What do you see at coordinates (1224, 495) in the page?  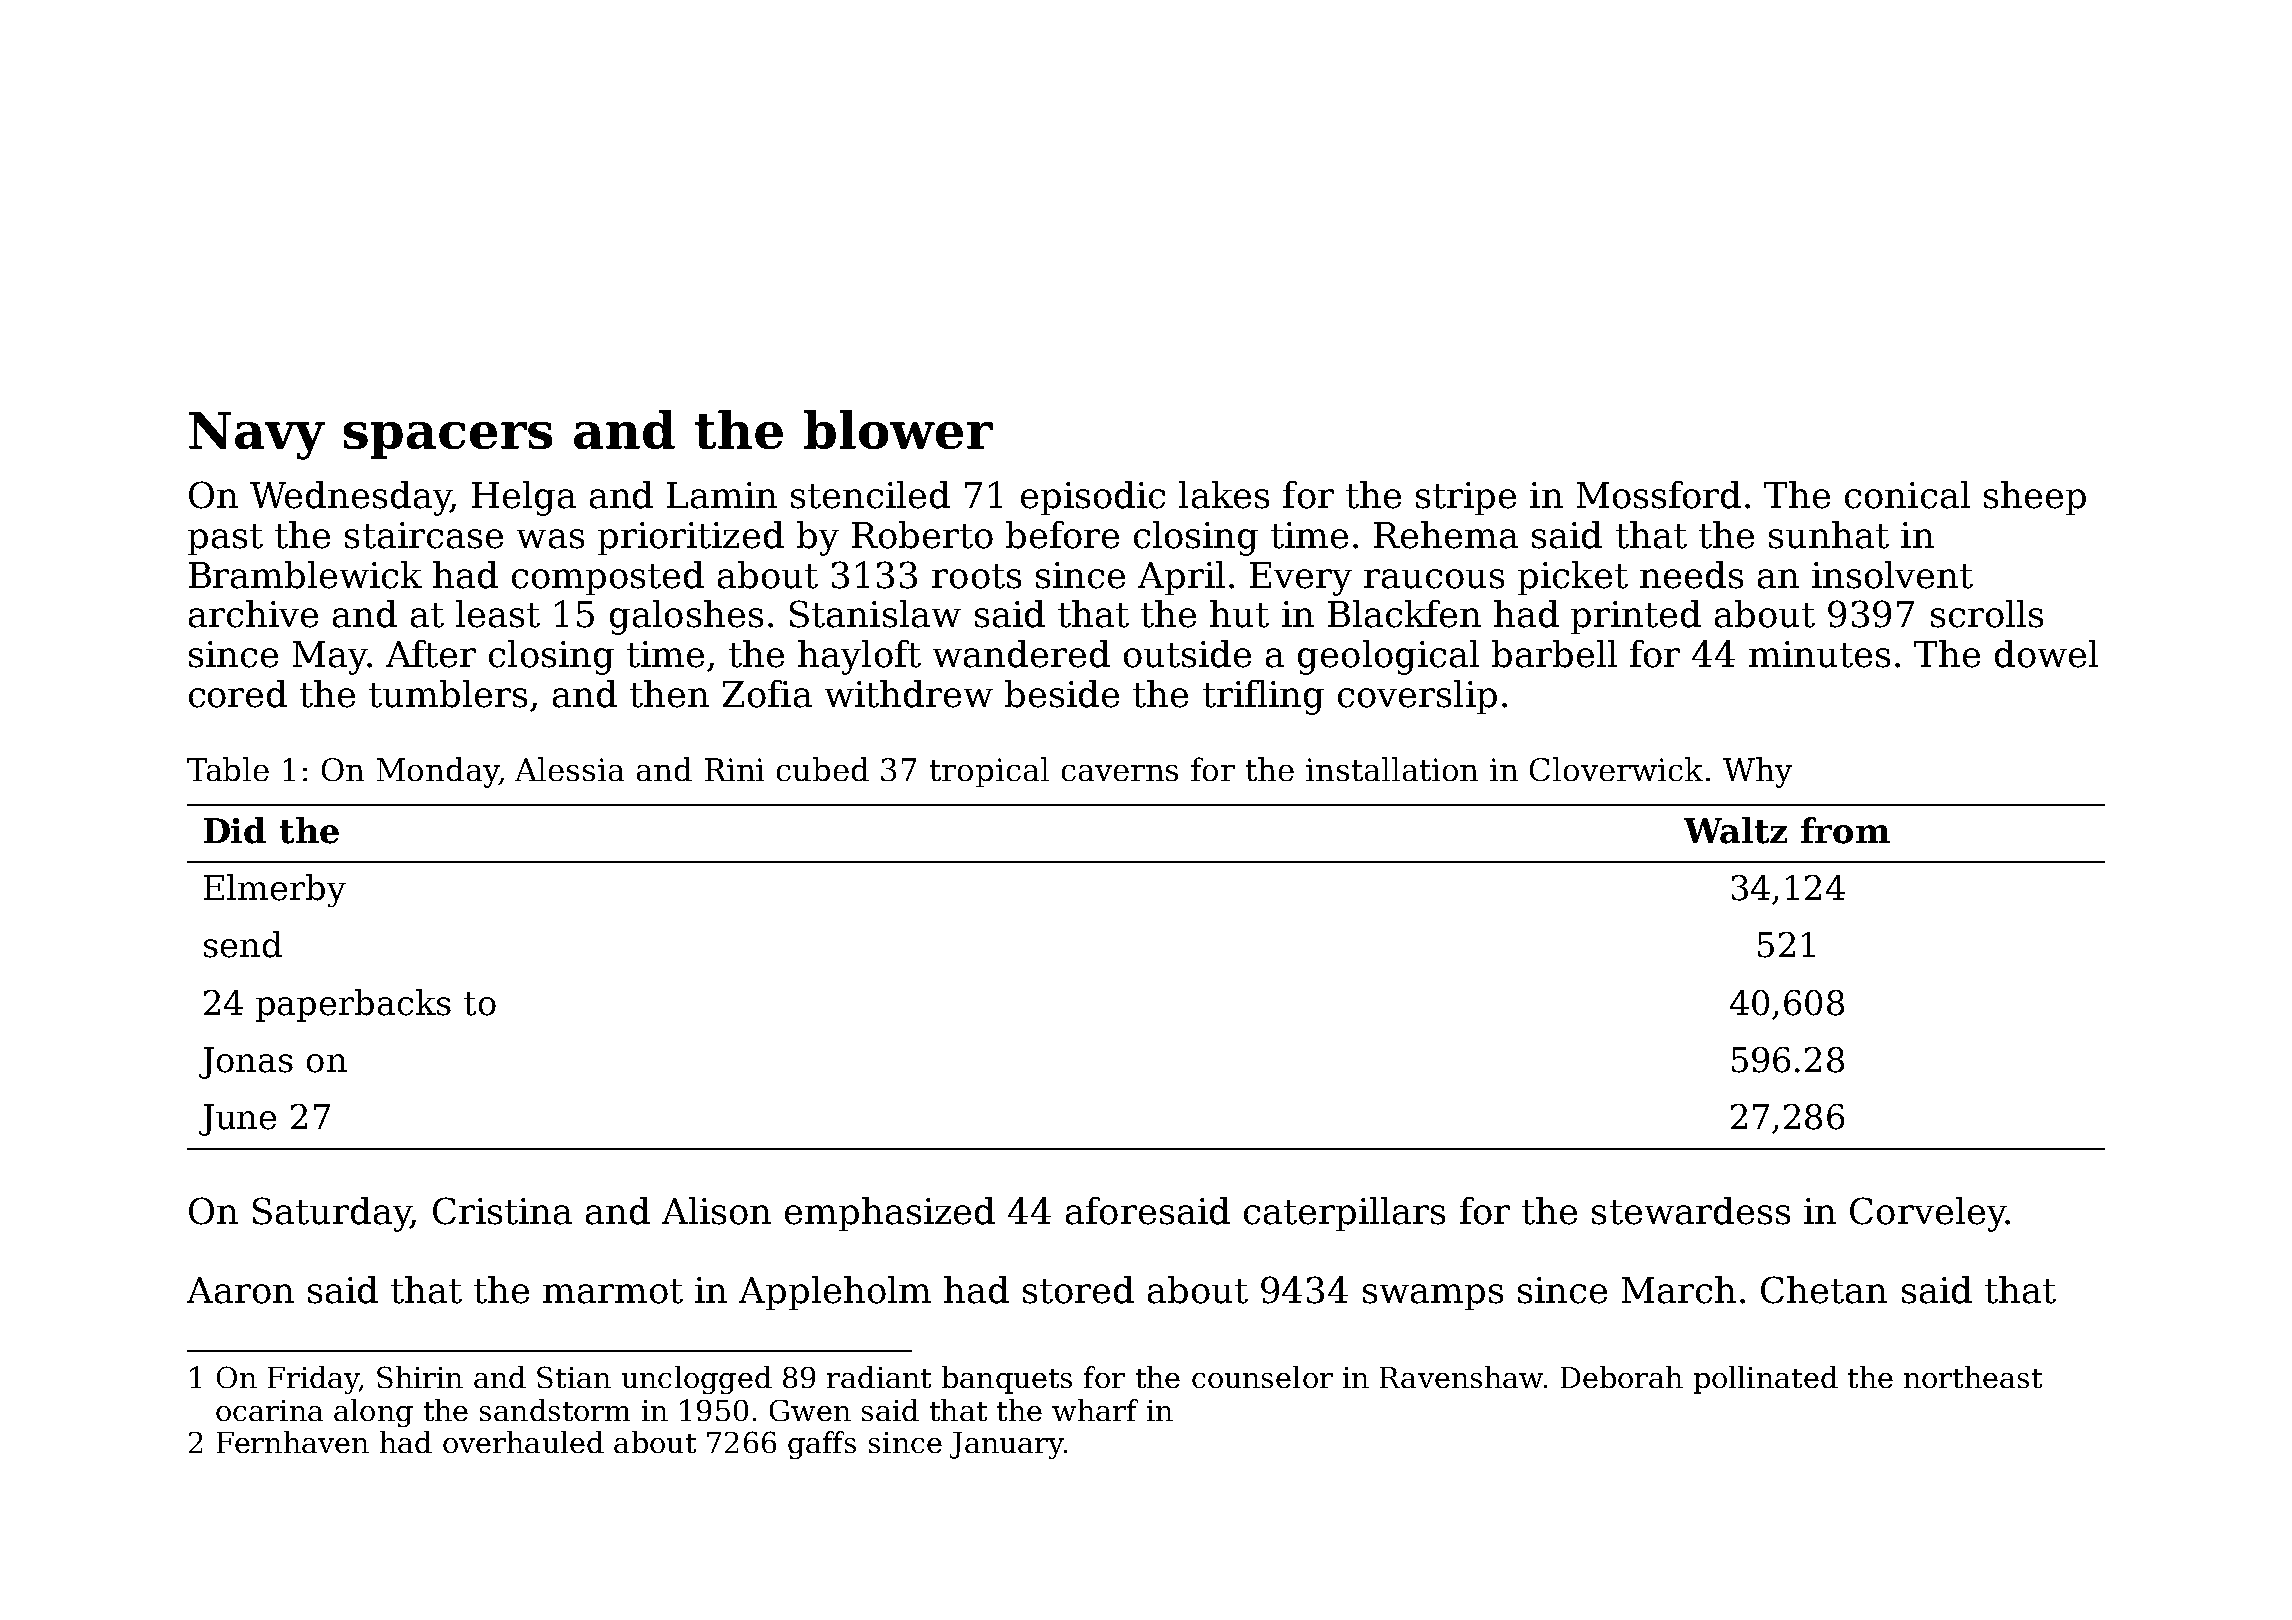 I see `lakes` at bounding box center [1224, 495].
